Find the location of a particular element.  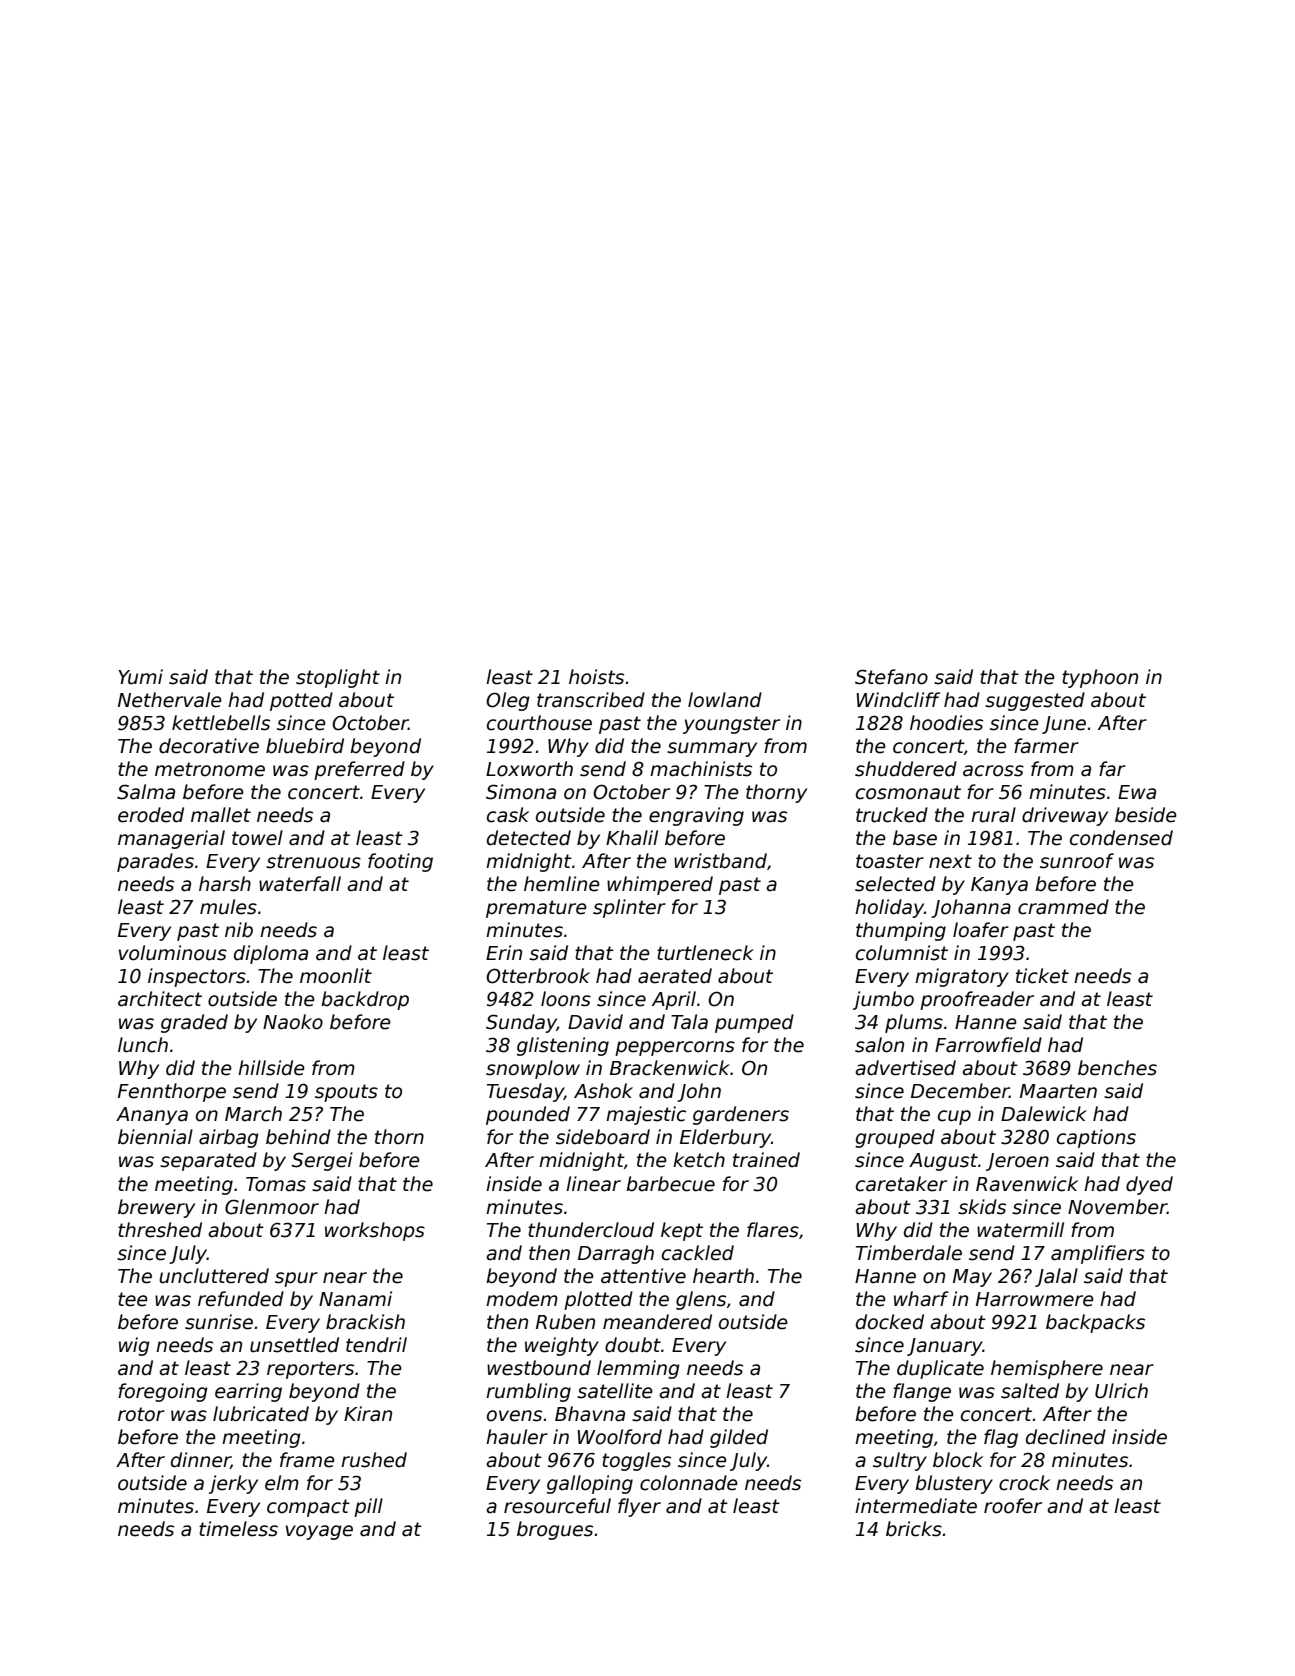

ticket is located at coordinates (1042, 976).
